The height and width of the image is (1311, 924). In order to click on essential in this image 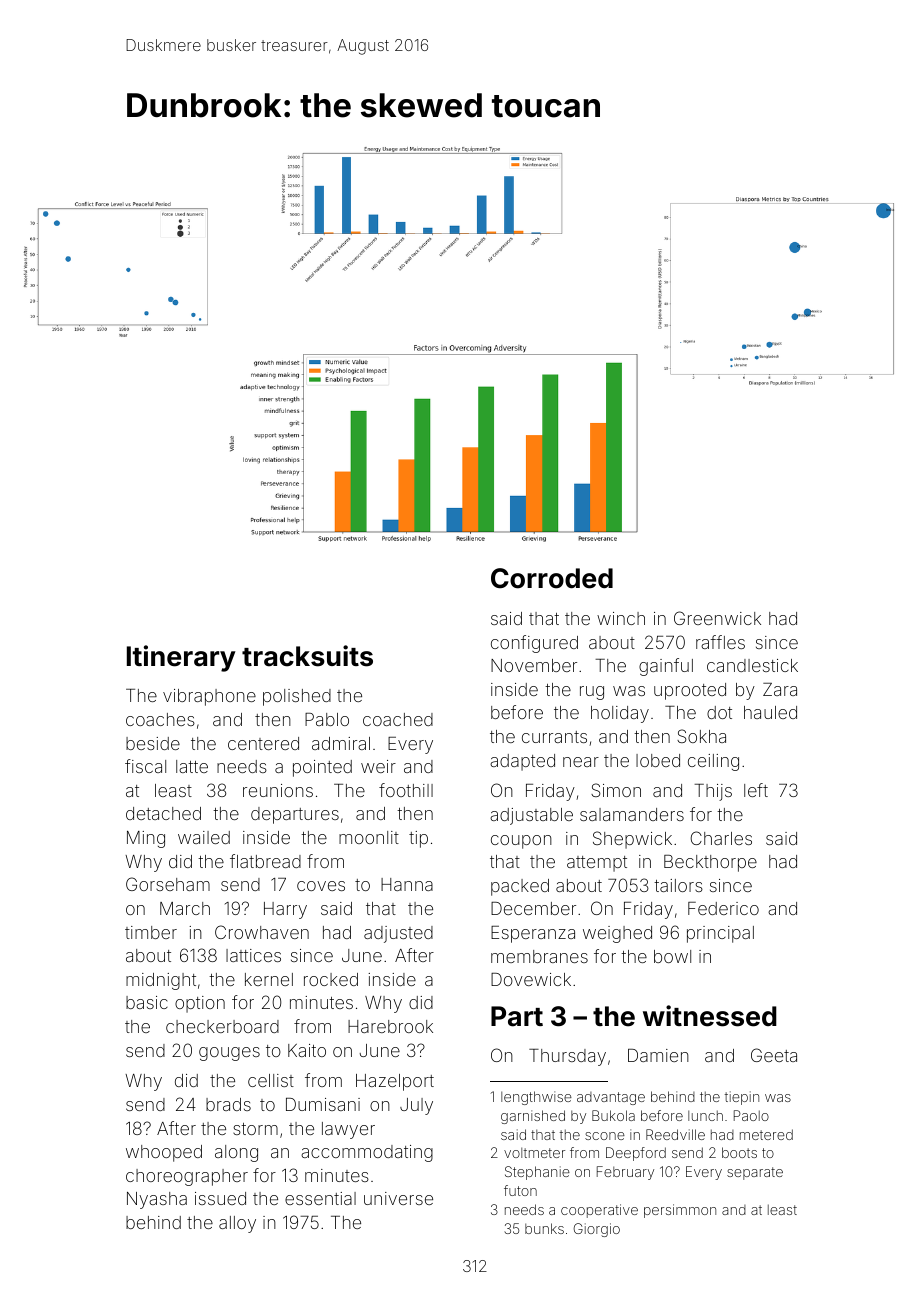, I will do `click(320, 1198)`.
